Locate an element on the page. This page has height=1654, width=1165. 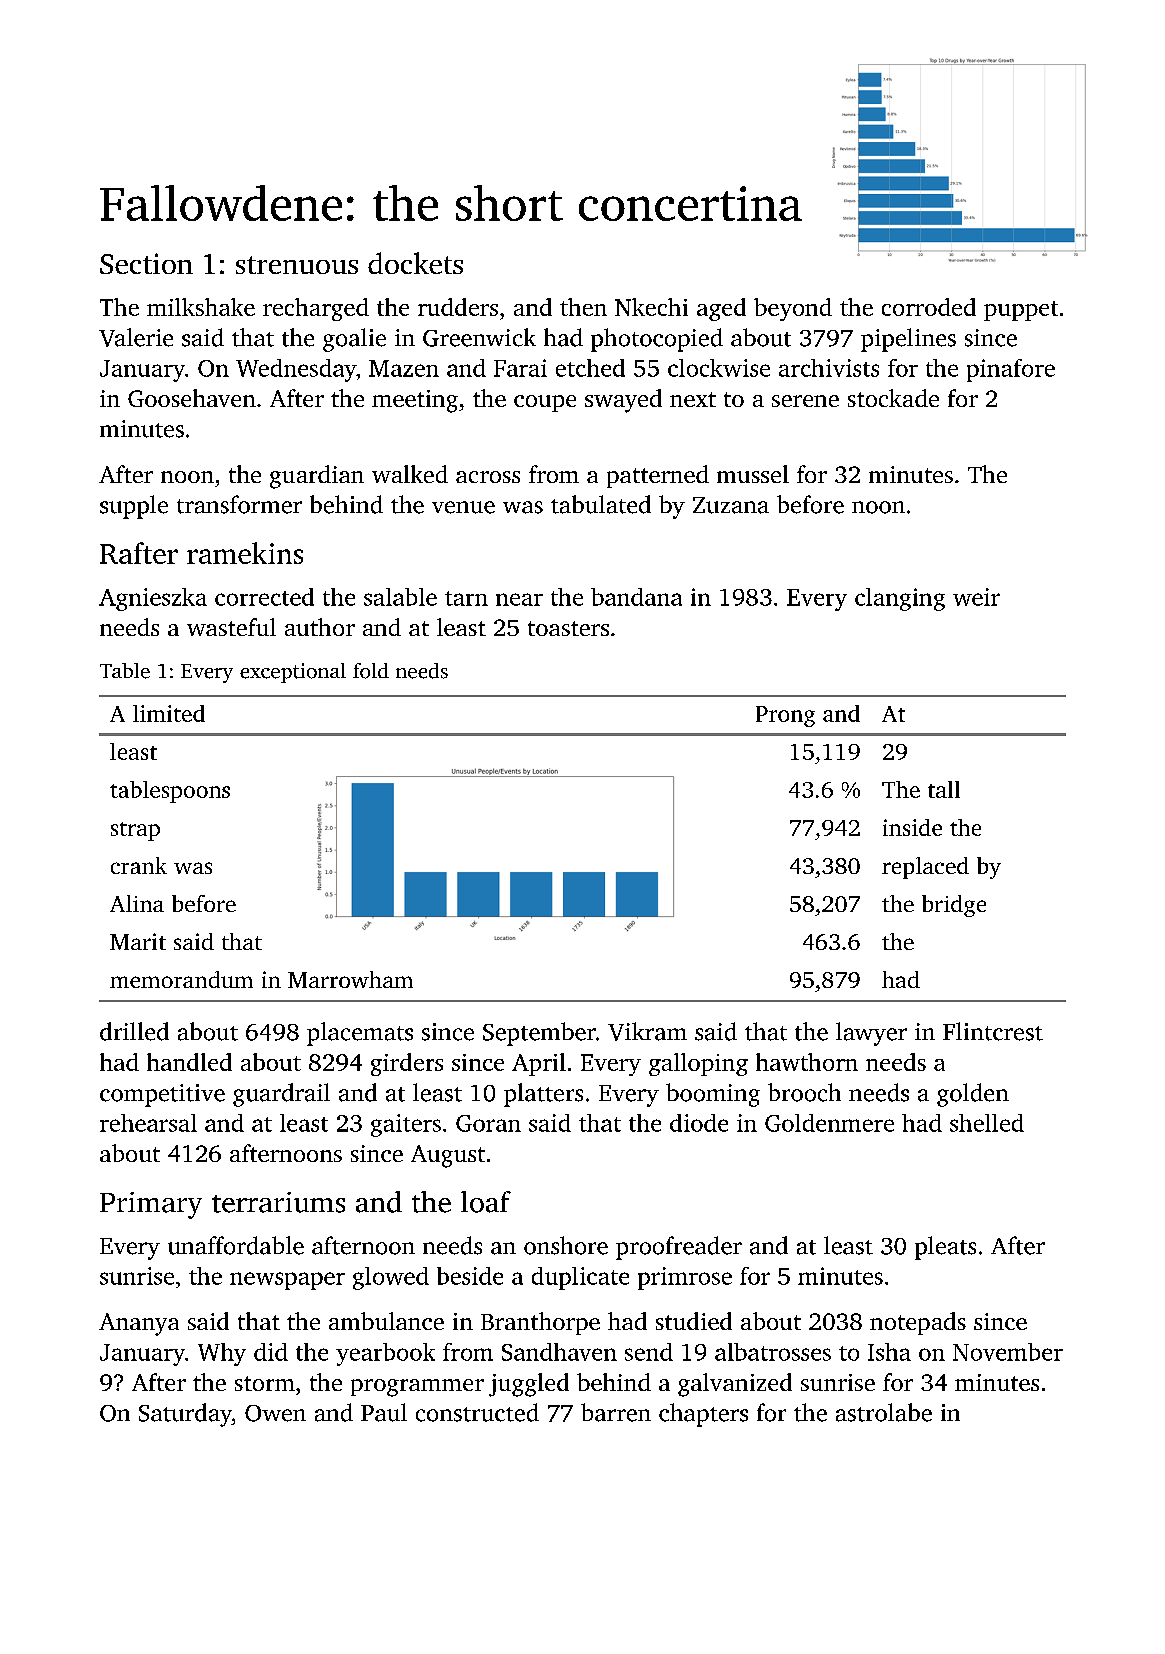
rudders is located at coordinates (458, 307).
